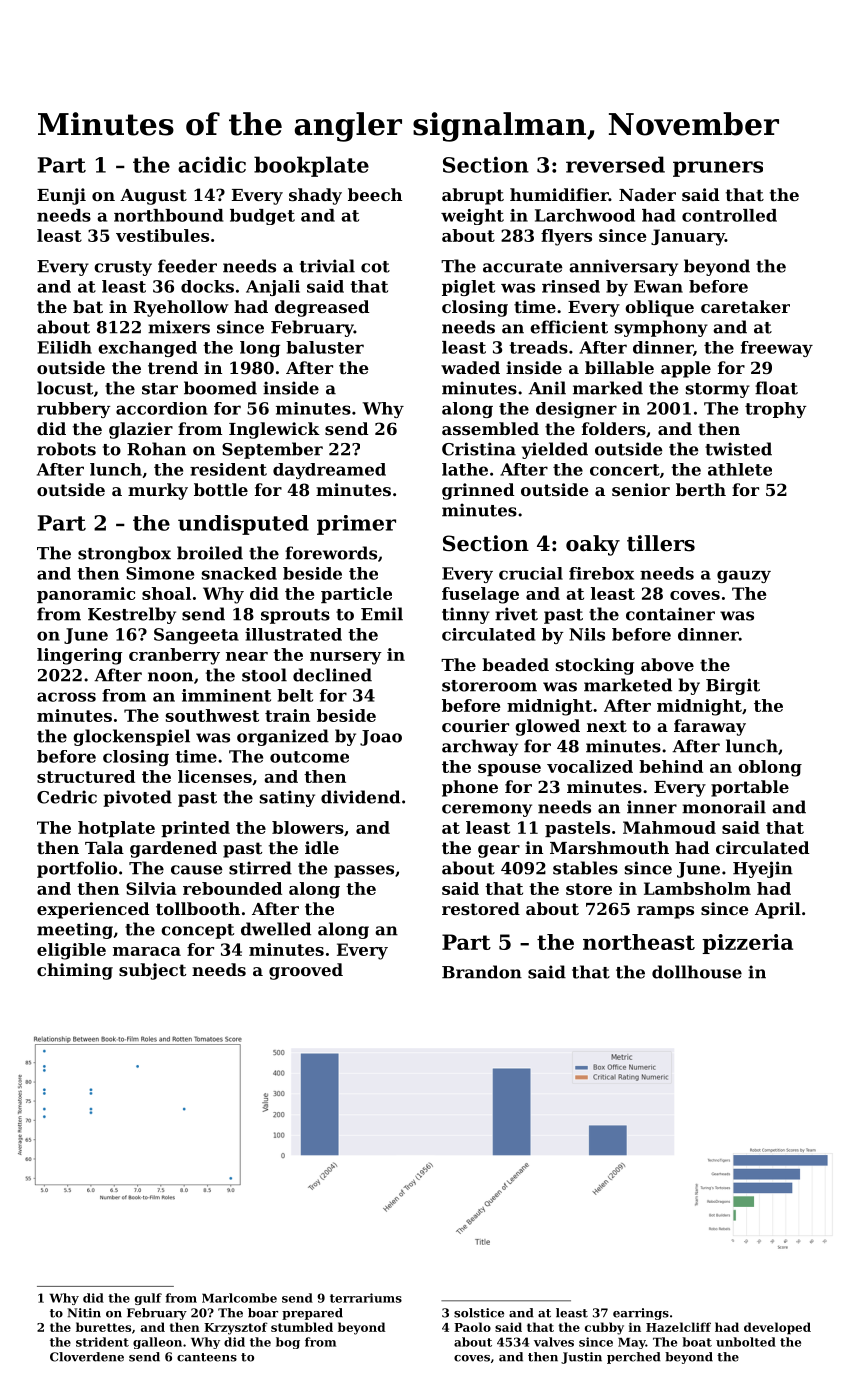  What do you see at coordinates (482, 972) in the document?
I see `Brandon` at bounding box center [482, 972].
